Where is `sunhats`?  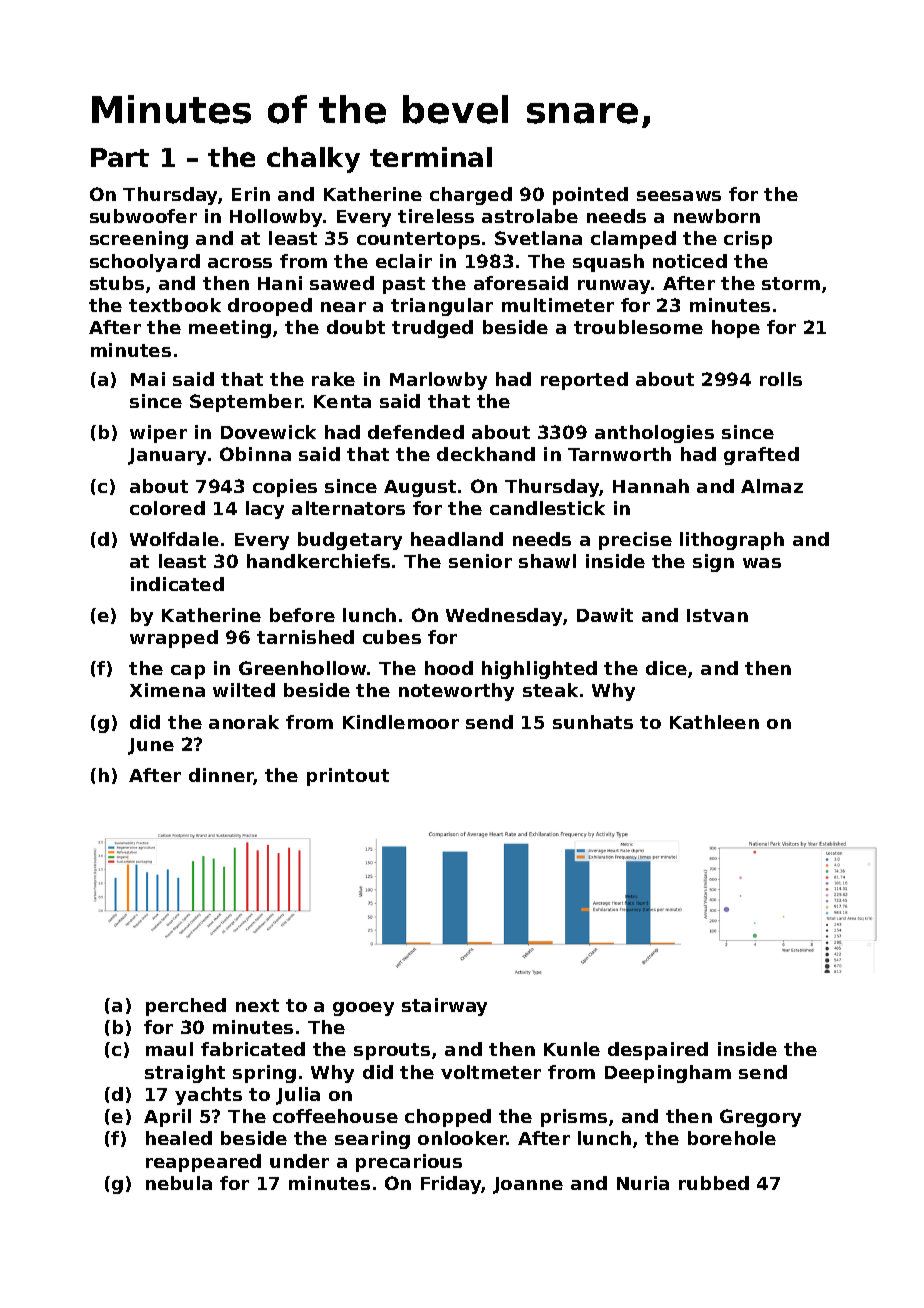 sunhats is located at coordinates (593, 722).
